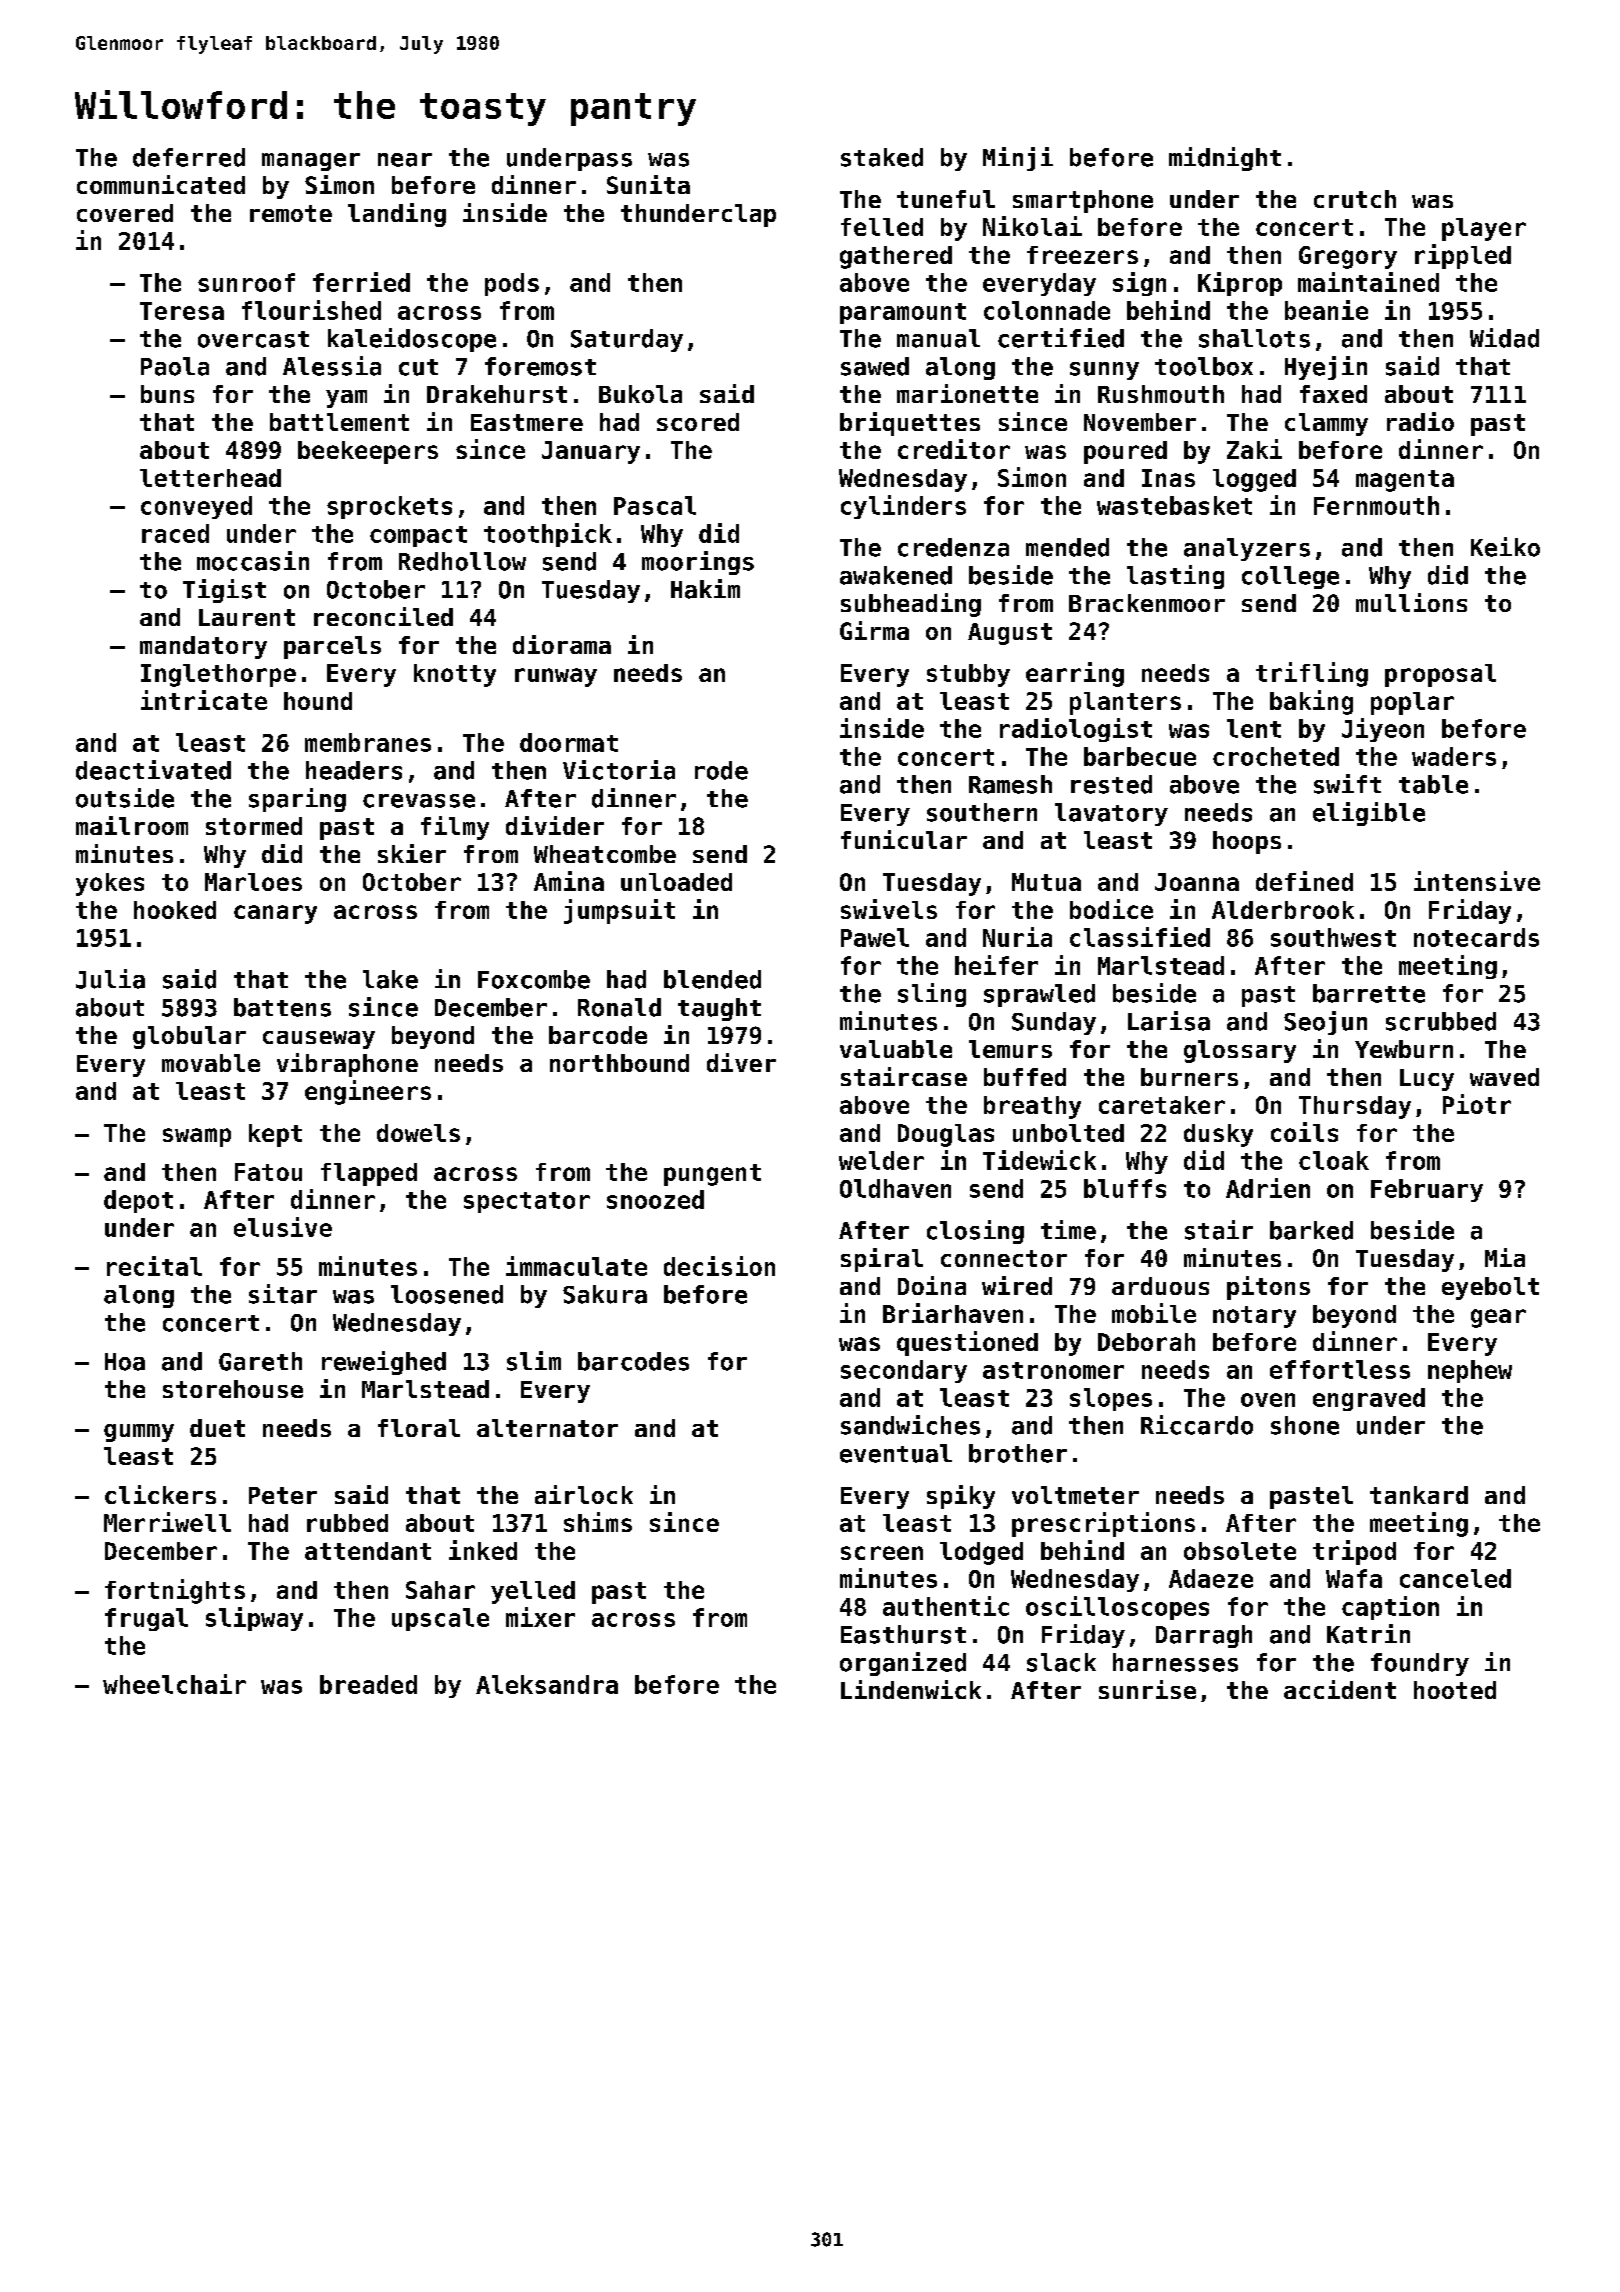  What do you see at coordinates (1247, 842) in the screenshot?
I see `hoops` at bounding box center [1247, 842].
